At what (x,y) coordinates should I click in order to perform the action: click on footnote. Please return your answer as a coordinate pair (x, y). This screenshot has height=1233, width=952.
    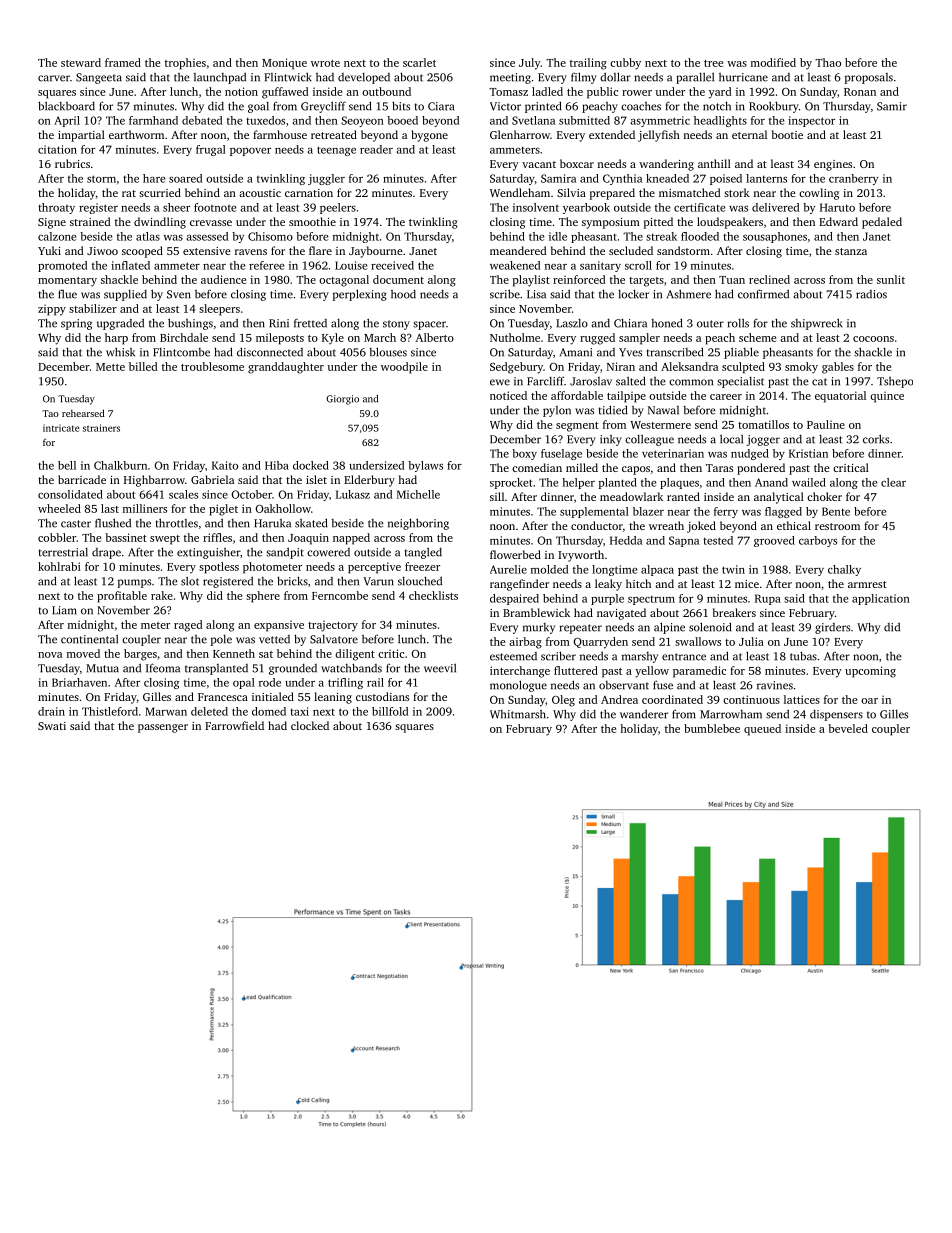
    Looking at the image, I should click on (215, 207).
